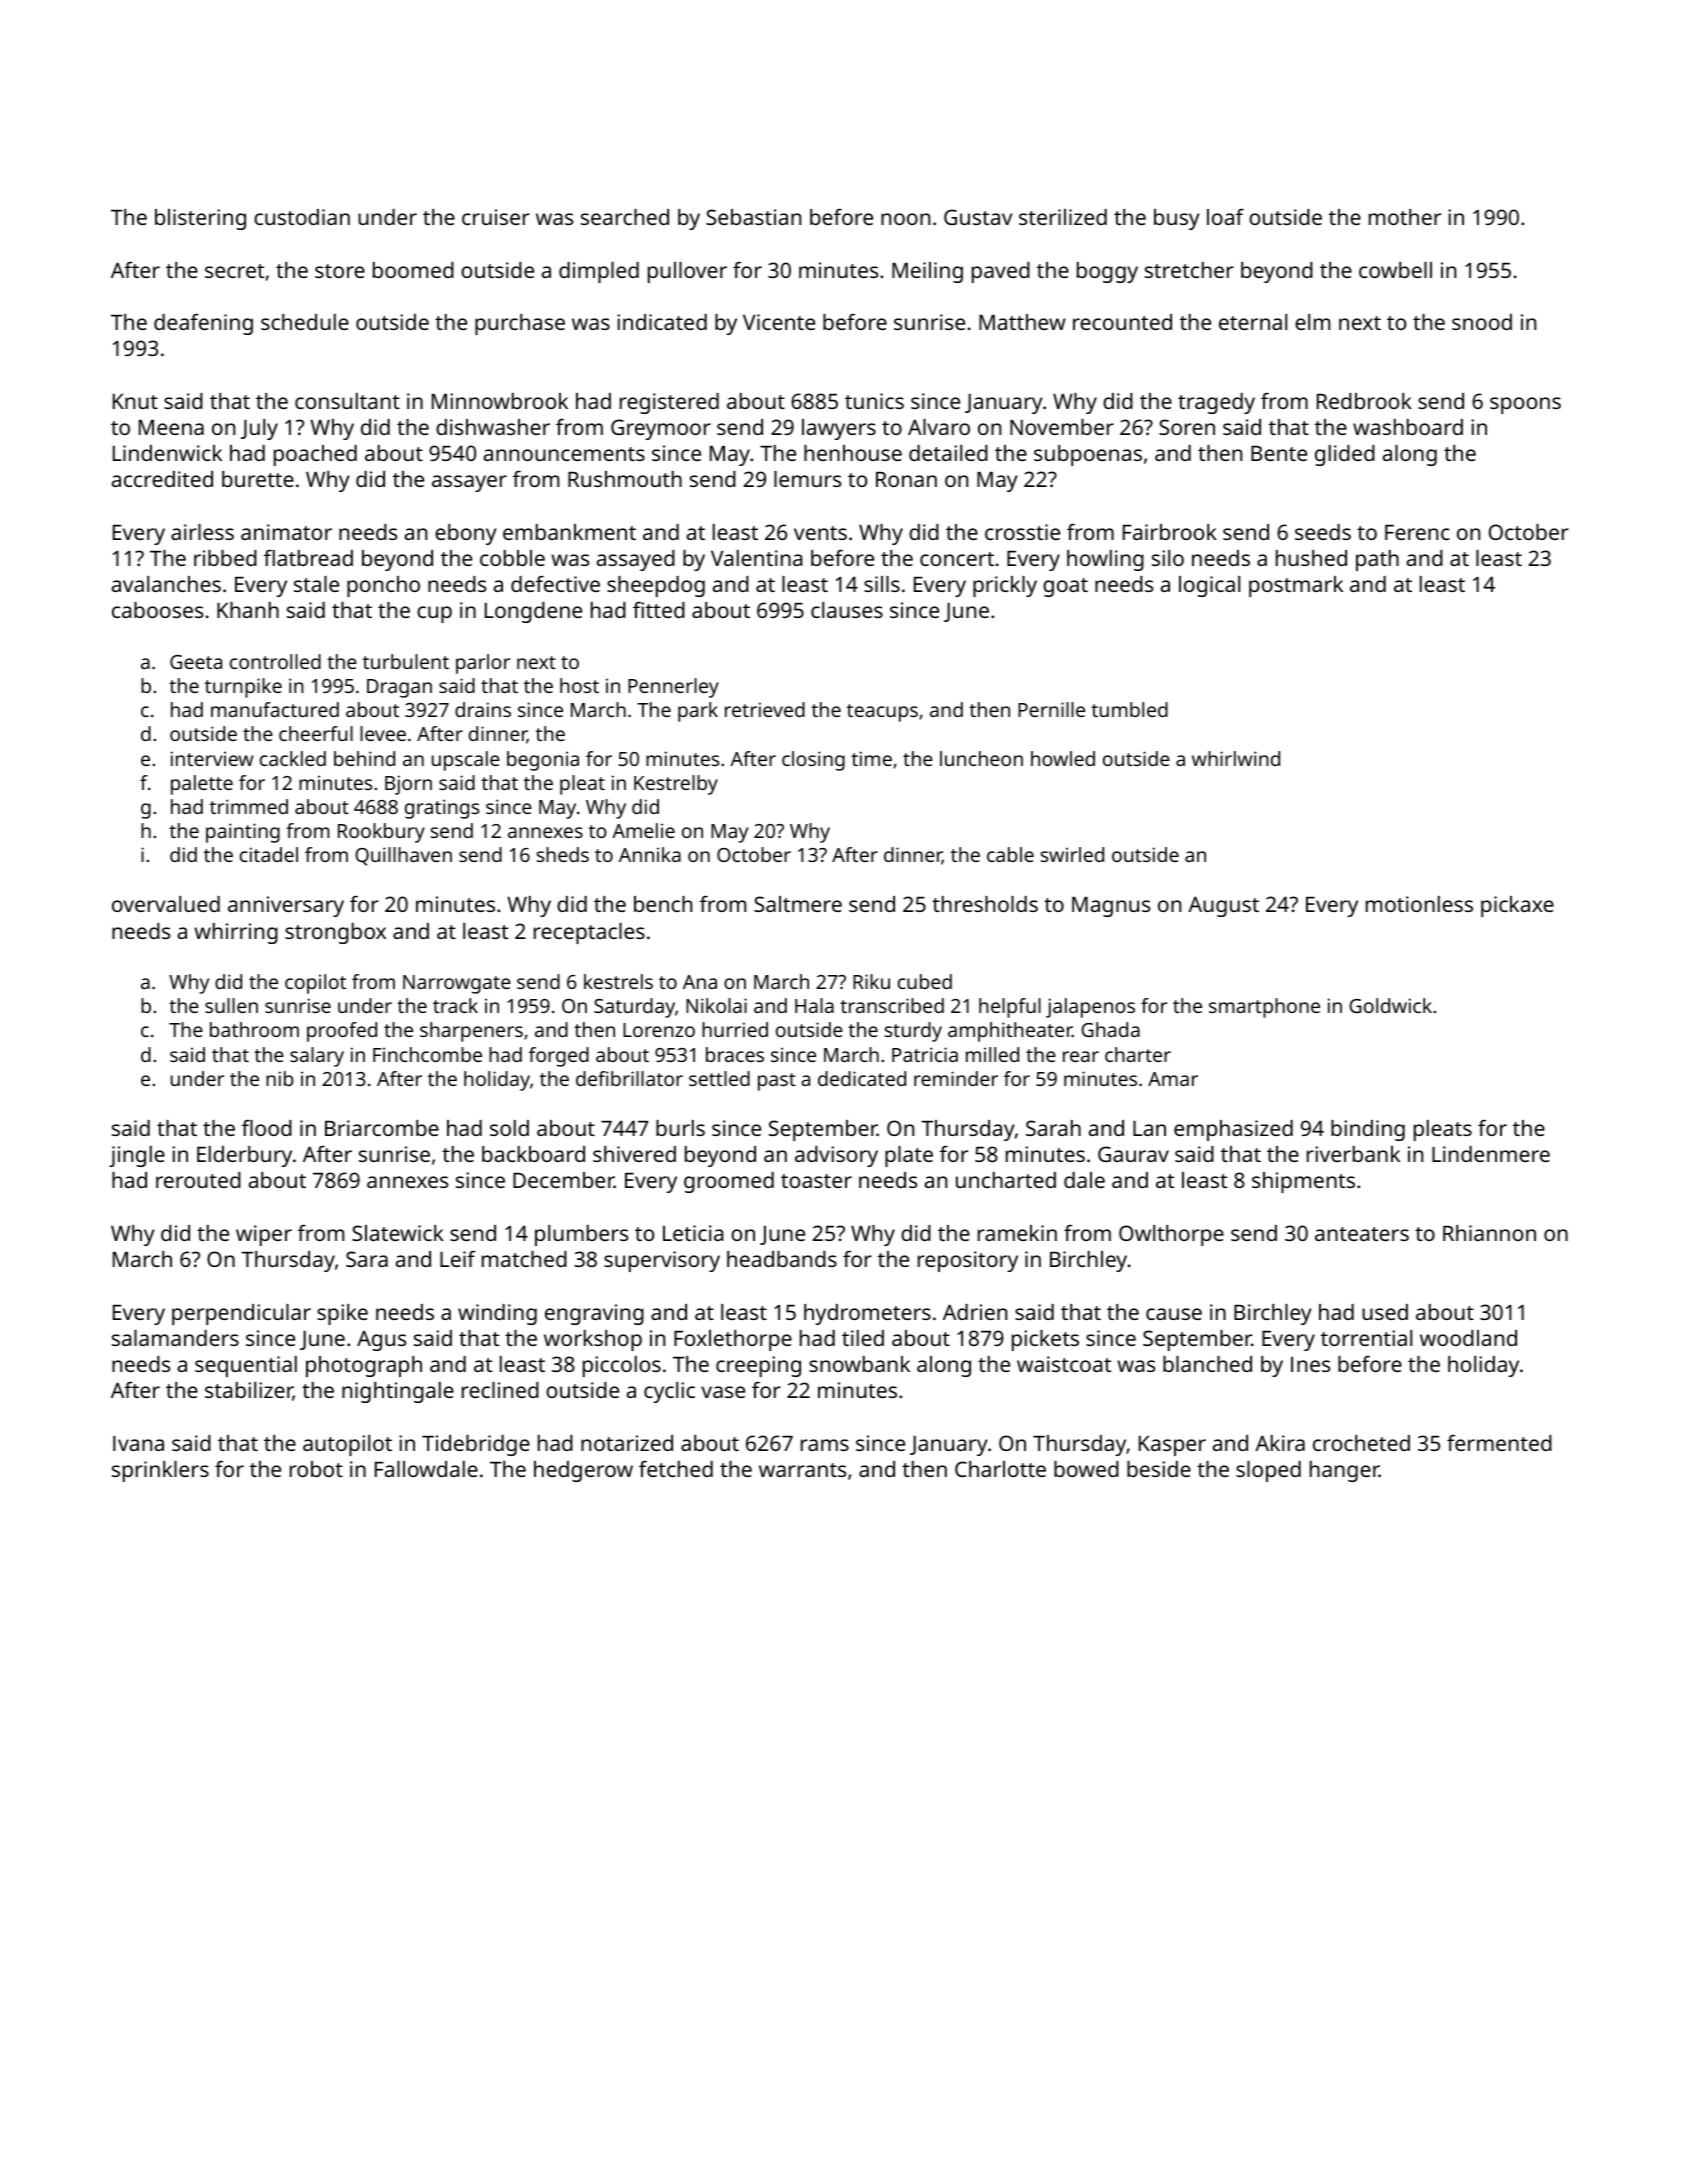 This document has width=1683, height=2178. What do you see at coordinates (1236, 758) in the document?
I see `whirlwind` at bounding box center [1236, 758].
